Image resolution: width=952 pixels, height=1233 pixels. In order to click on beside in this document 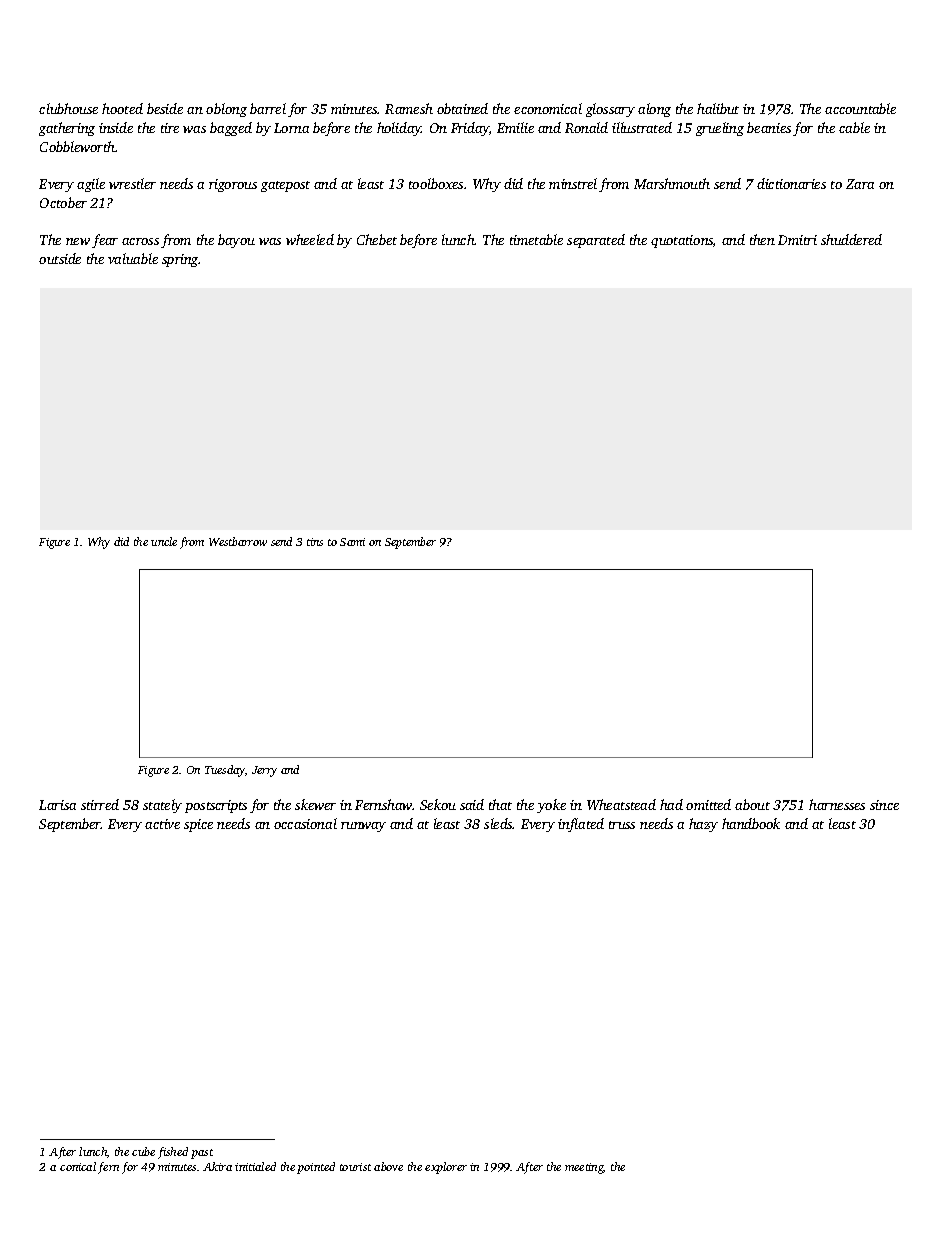, I will do `click(165, 108)`.
